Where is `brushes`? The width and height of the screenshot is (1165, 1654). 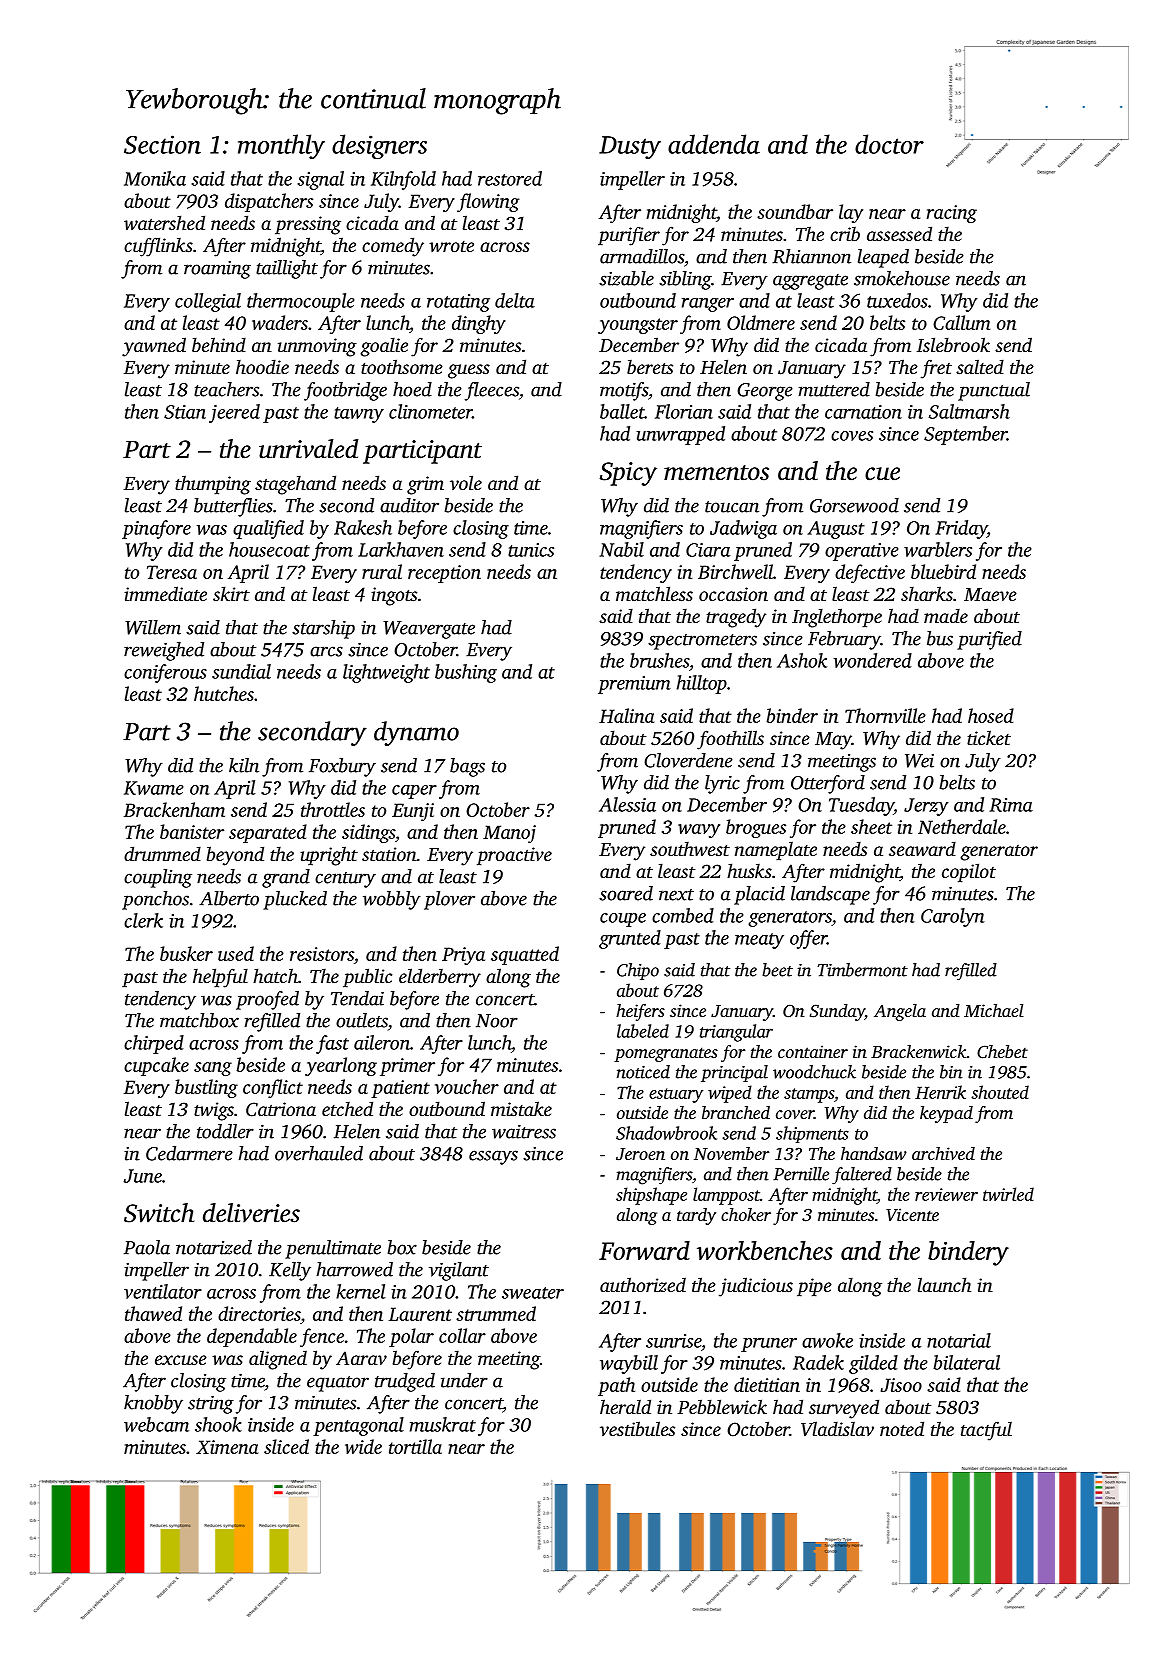
brushes is located at coordinates (659, 660).
